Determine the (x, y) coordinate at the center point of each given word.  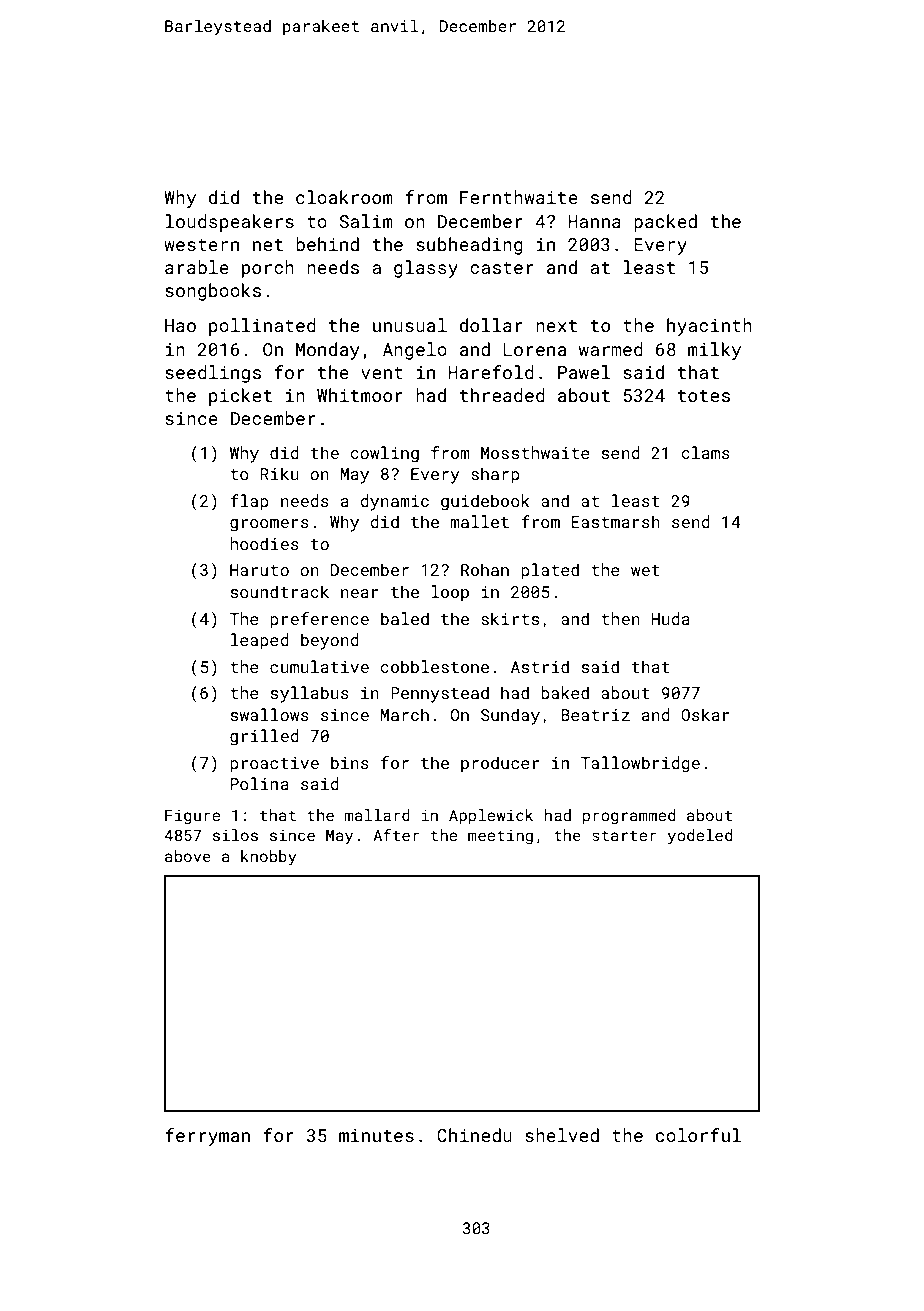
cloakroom (344, 197)
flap (249, 502)
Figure (192, 817)
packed (665, 223)
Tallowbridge (640, 764)
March (405, 714)
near (360, 593)
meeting (500, 837)
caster (502, 268)
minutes (376, 1135)
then (620, 618)
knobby (269, 858)
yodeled (700, 837)
